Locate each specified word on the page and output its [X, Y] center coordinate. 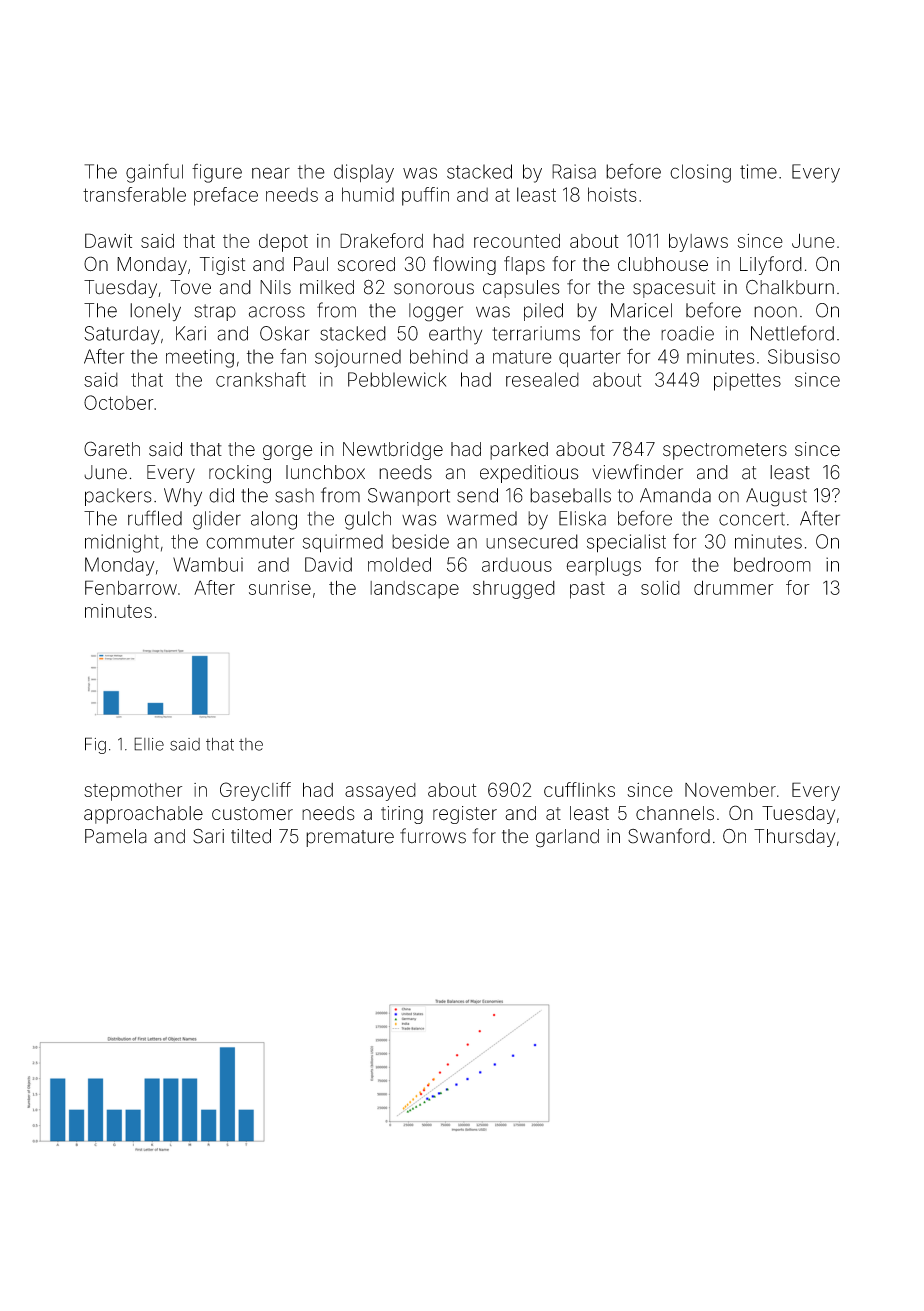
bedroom [772, 564]
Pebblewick [397, 379]
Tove [190, 287]
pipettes [747, 381]
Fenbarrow [131, 587]
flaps [524, 265]
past [587, 590]
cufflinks [579, 789]
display [364, 173]
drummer [734, 587]
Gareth [112, 448]
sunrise [280, 587]
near [271, 173]
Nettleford [792, 333]
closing [700, 173]
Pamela [116, 836]
